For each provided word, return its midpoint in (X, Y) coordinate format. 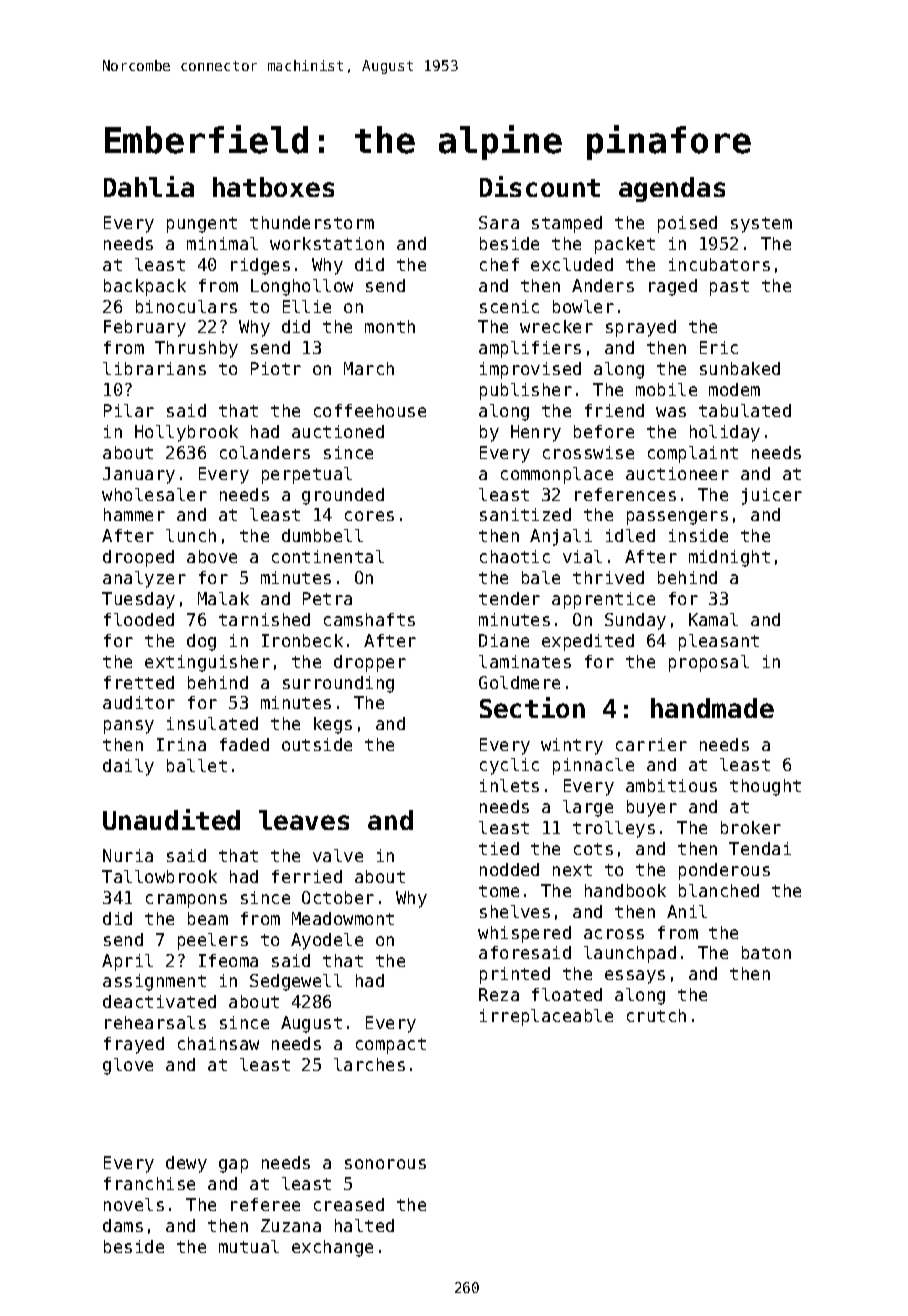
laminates (525, 661)
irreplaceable (546, 1017)
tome (499, 891)
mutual (249, 1246)
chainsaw (218, 1043)
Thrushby (196, 349)
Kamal (713, 619)
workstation (327, 243)
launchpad (630, 954)
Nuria (128, 855)
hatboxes (273, 187)
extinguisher (207, 663)
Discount (540, 186)
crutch (656, 1015)
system (761, 225)
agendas (672, 189)
